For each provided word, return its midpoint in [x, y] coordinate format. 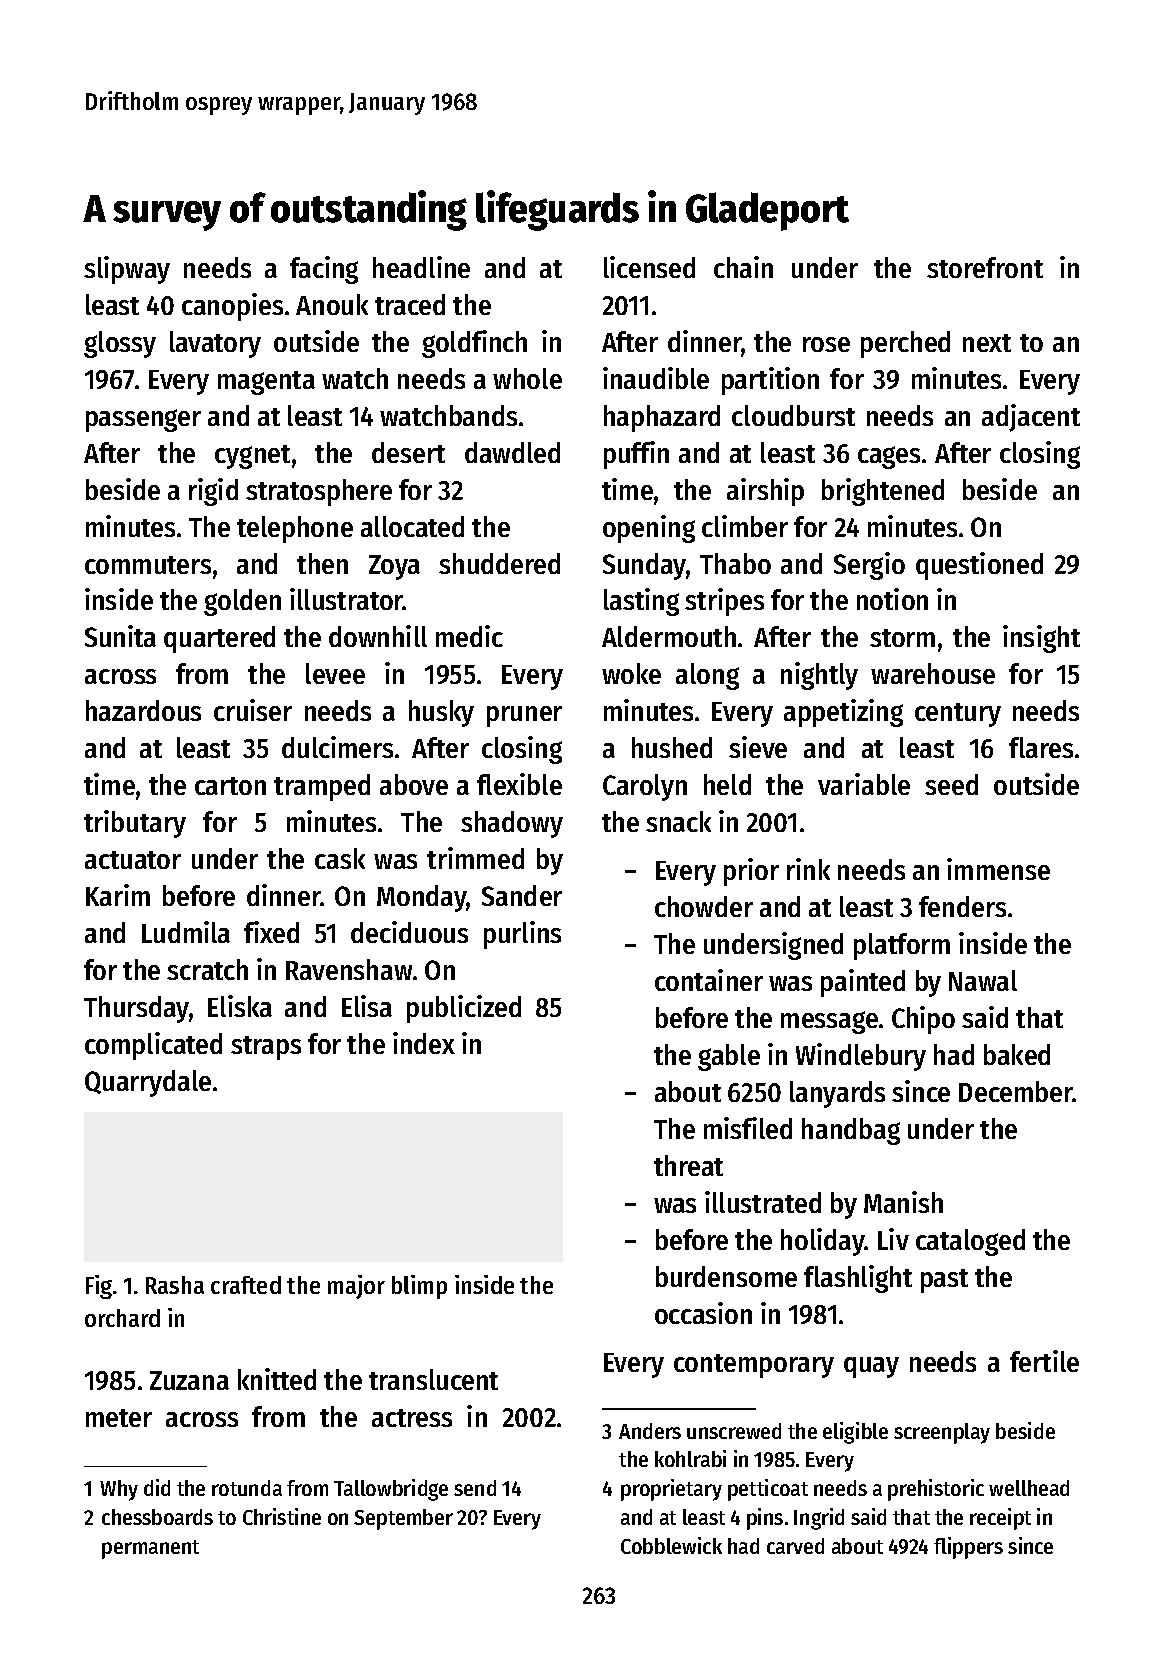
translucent [433, 1379]
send [475, 1488]
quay [871, 1367]
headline [421, 267]
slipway [127, 270]
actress [412, 1418]
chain [743, 267]
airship [765, 492]
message [829, 1022]
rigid [213, 492]
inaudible [656, 378]
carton [230, 786]
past [944, 1281]
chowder [704, 906]
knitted [277, 1379]
